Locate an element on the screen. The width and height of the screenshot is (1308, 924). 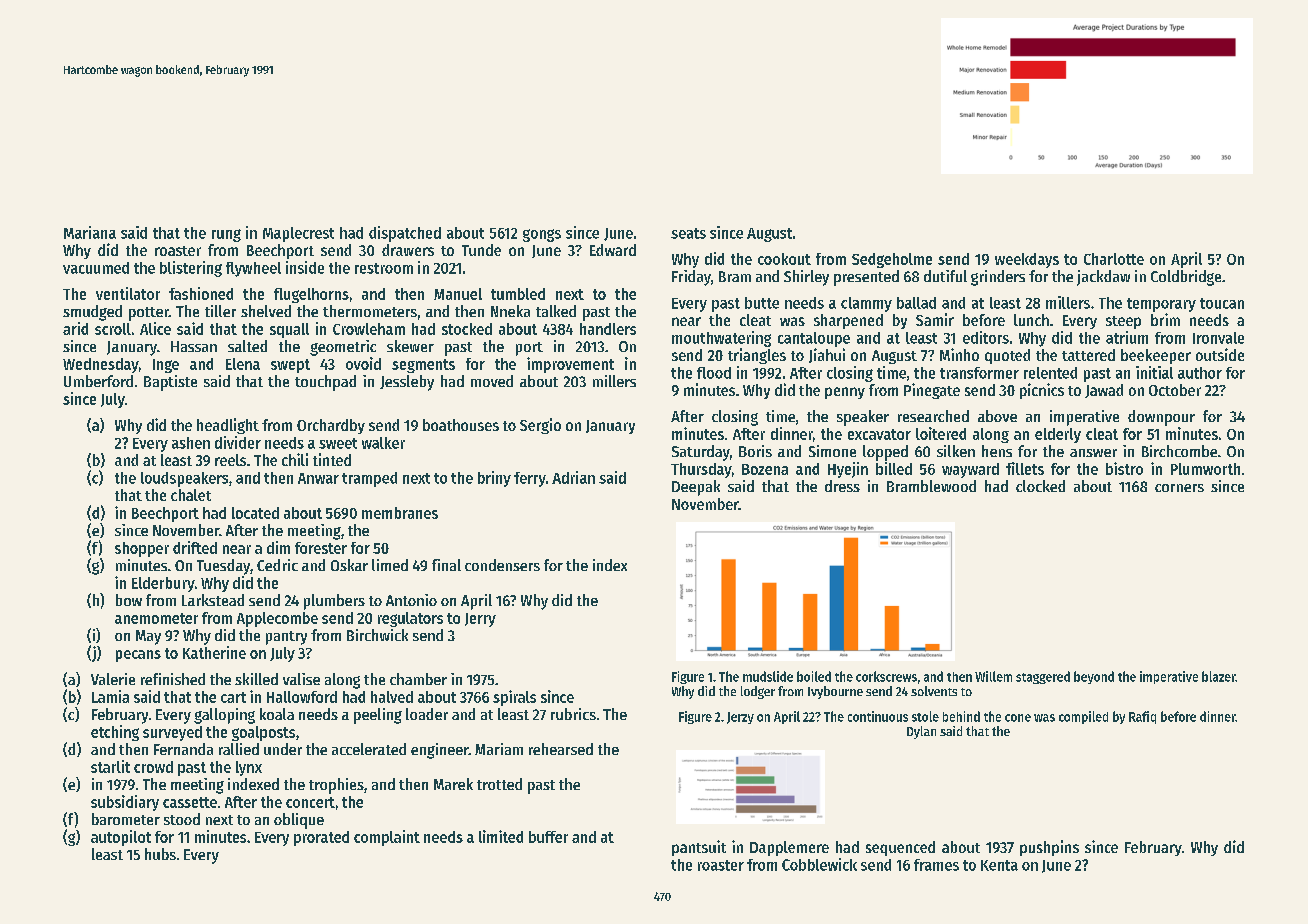
Samir is located at coordinates (935, 319).
